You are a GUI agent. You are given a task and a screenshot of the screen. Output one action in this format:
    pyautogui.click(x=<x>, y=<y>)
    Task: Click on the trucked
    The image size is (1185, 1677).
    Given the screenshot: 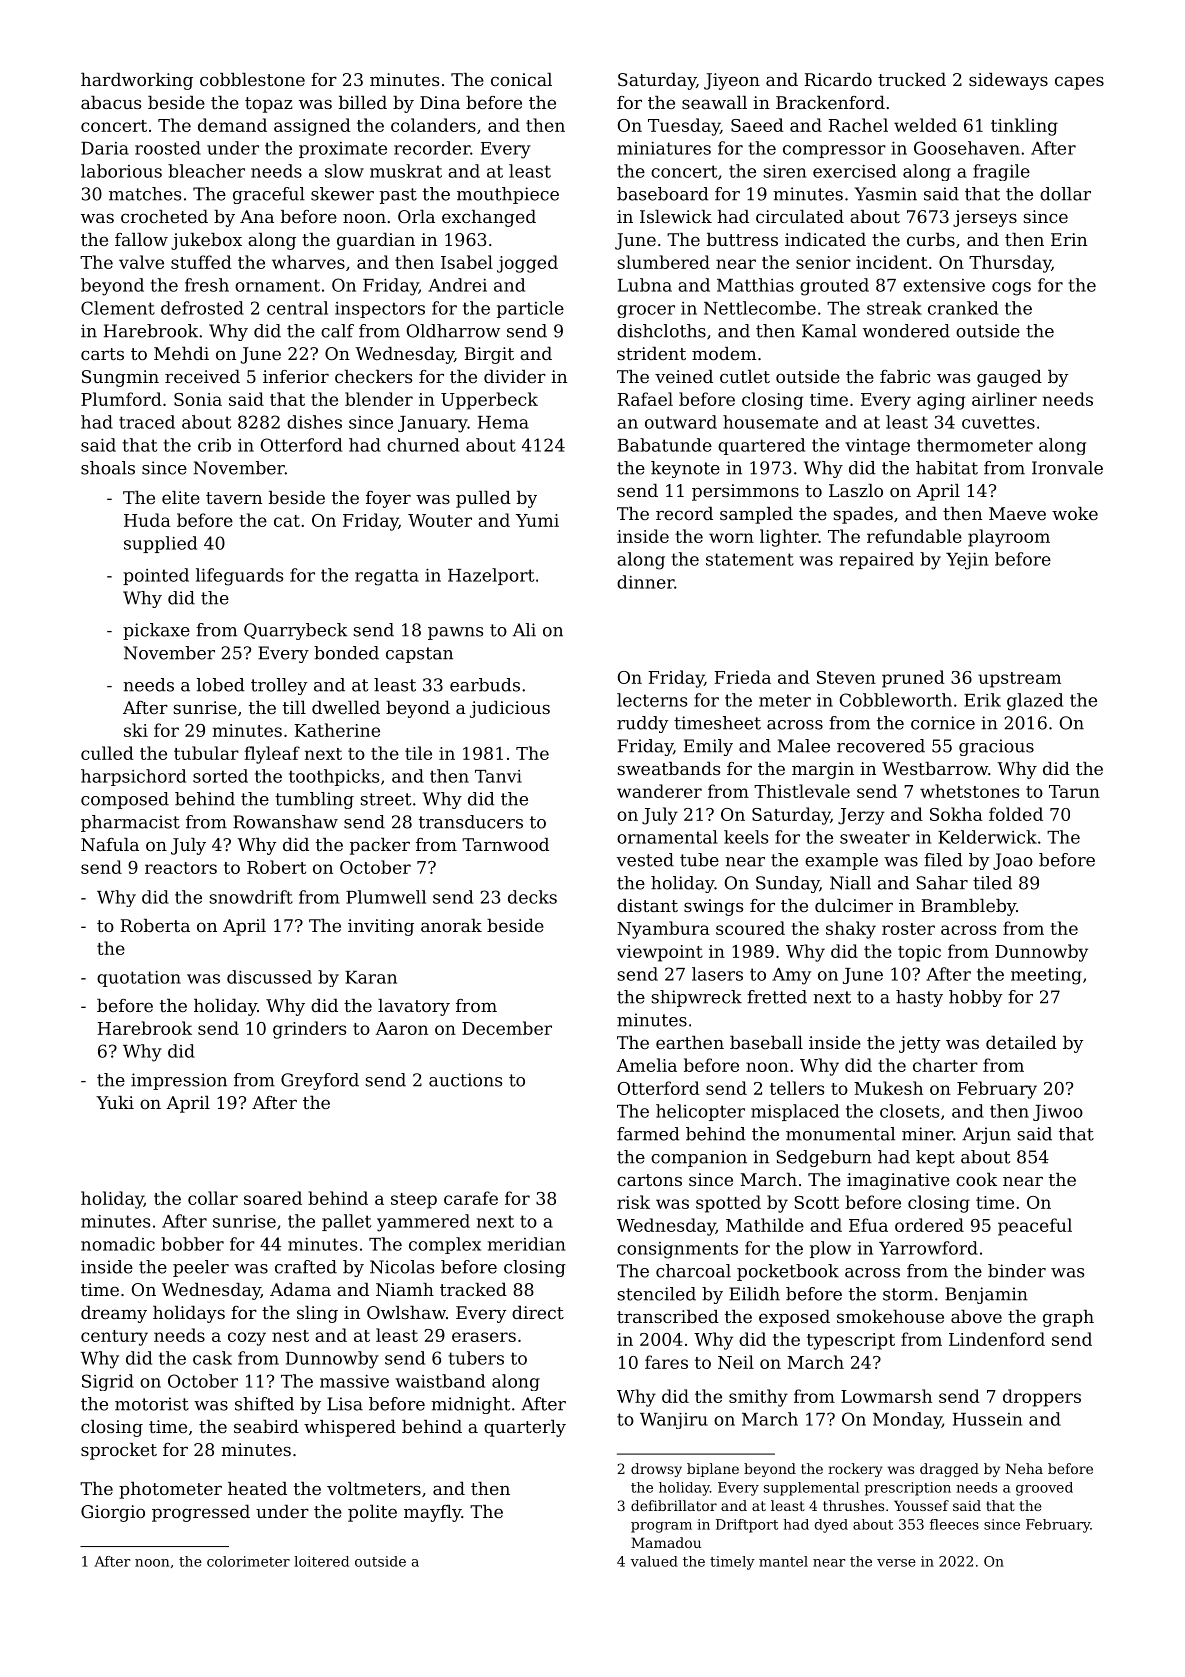 What is the action you would take?
    pyautogui.click(x=912, y=79)
